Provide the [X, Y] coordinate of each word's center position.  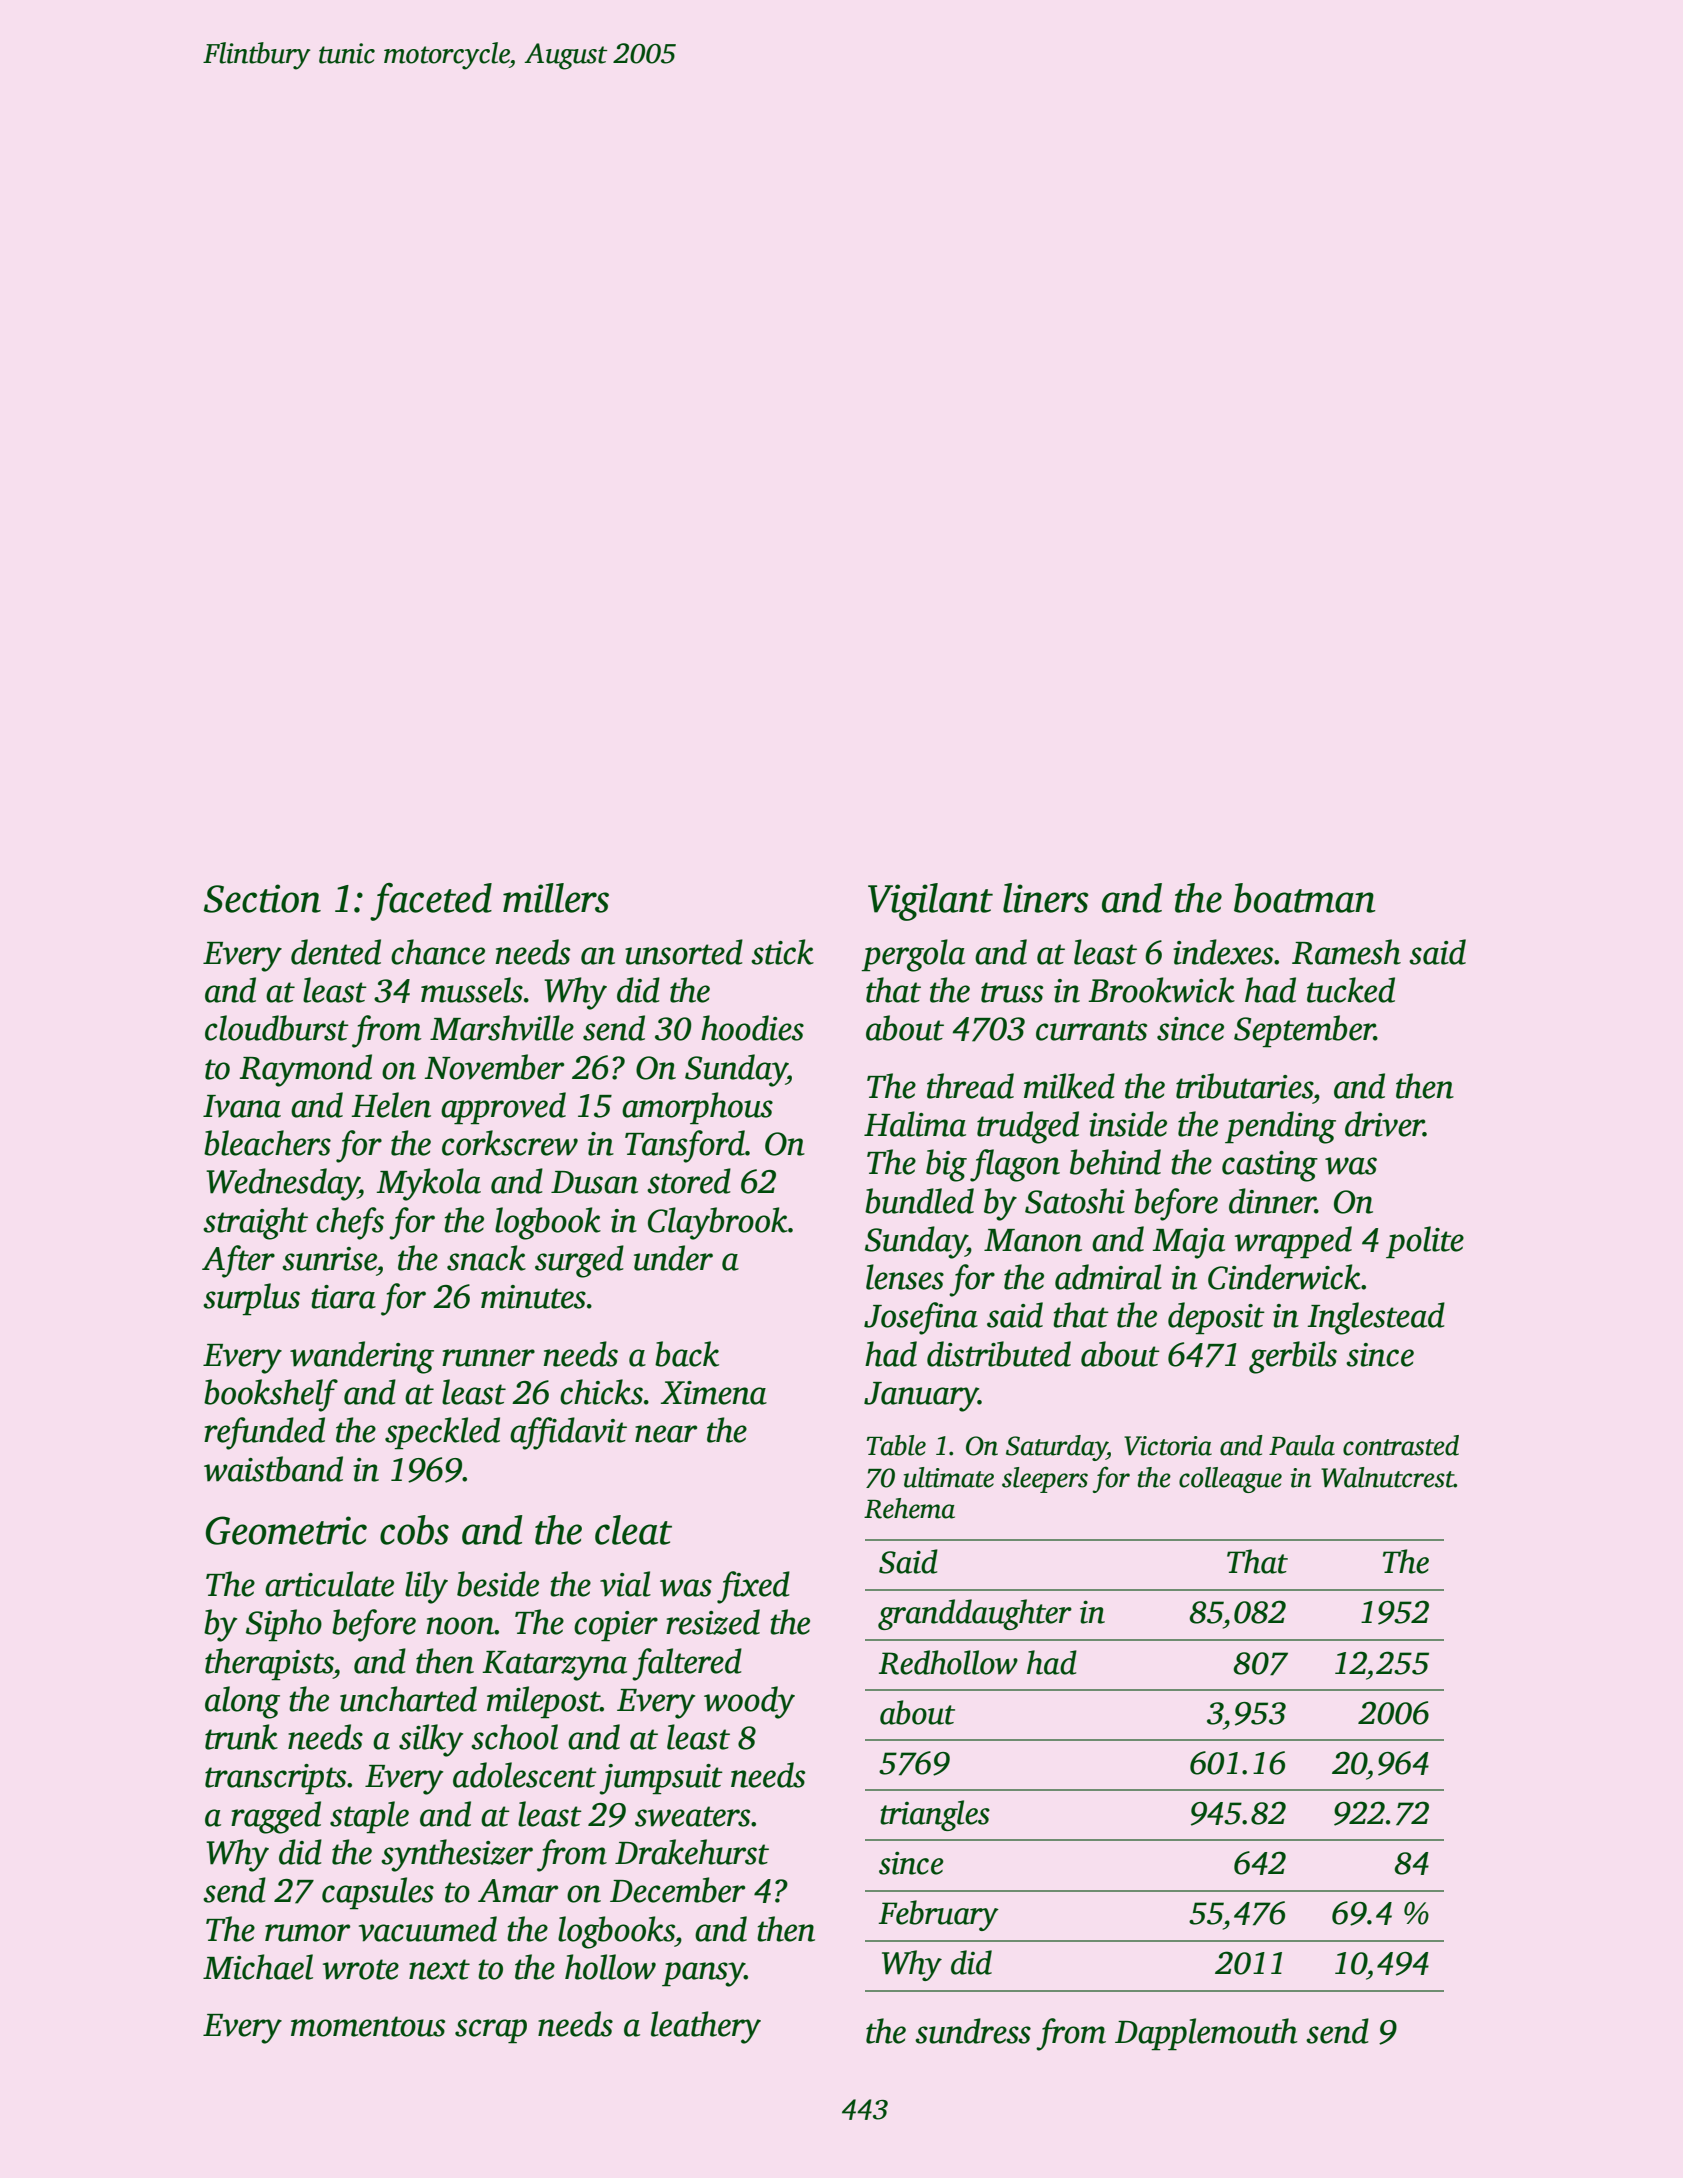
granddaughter [975, 1614]
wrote [361, 1969]
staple [369, 1817]
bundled [919, 1201]
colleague [1230, 1480]
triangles [935, 1815]
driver [1384, 1124]
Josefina [921, 1318]
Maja [1189, 1243]
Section [262, 898]
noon [460, 1626]
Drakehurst [692, 1852]
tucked [1351, 990]
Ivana [242, 1106]
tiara [343, 1297]
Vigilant [930, 902]
